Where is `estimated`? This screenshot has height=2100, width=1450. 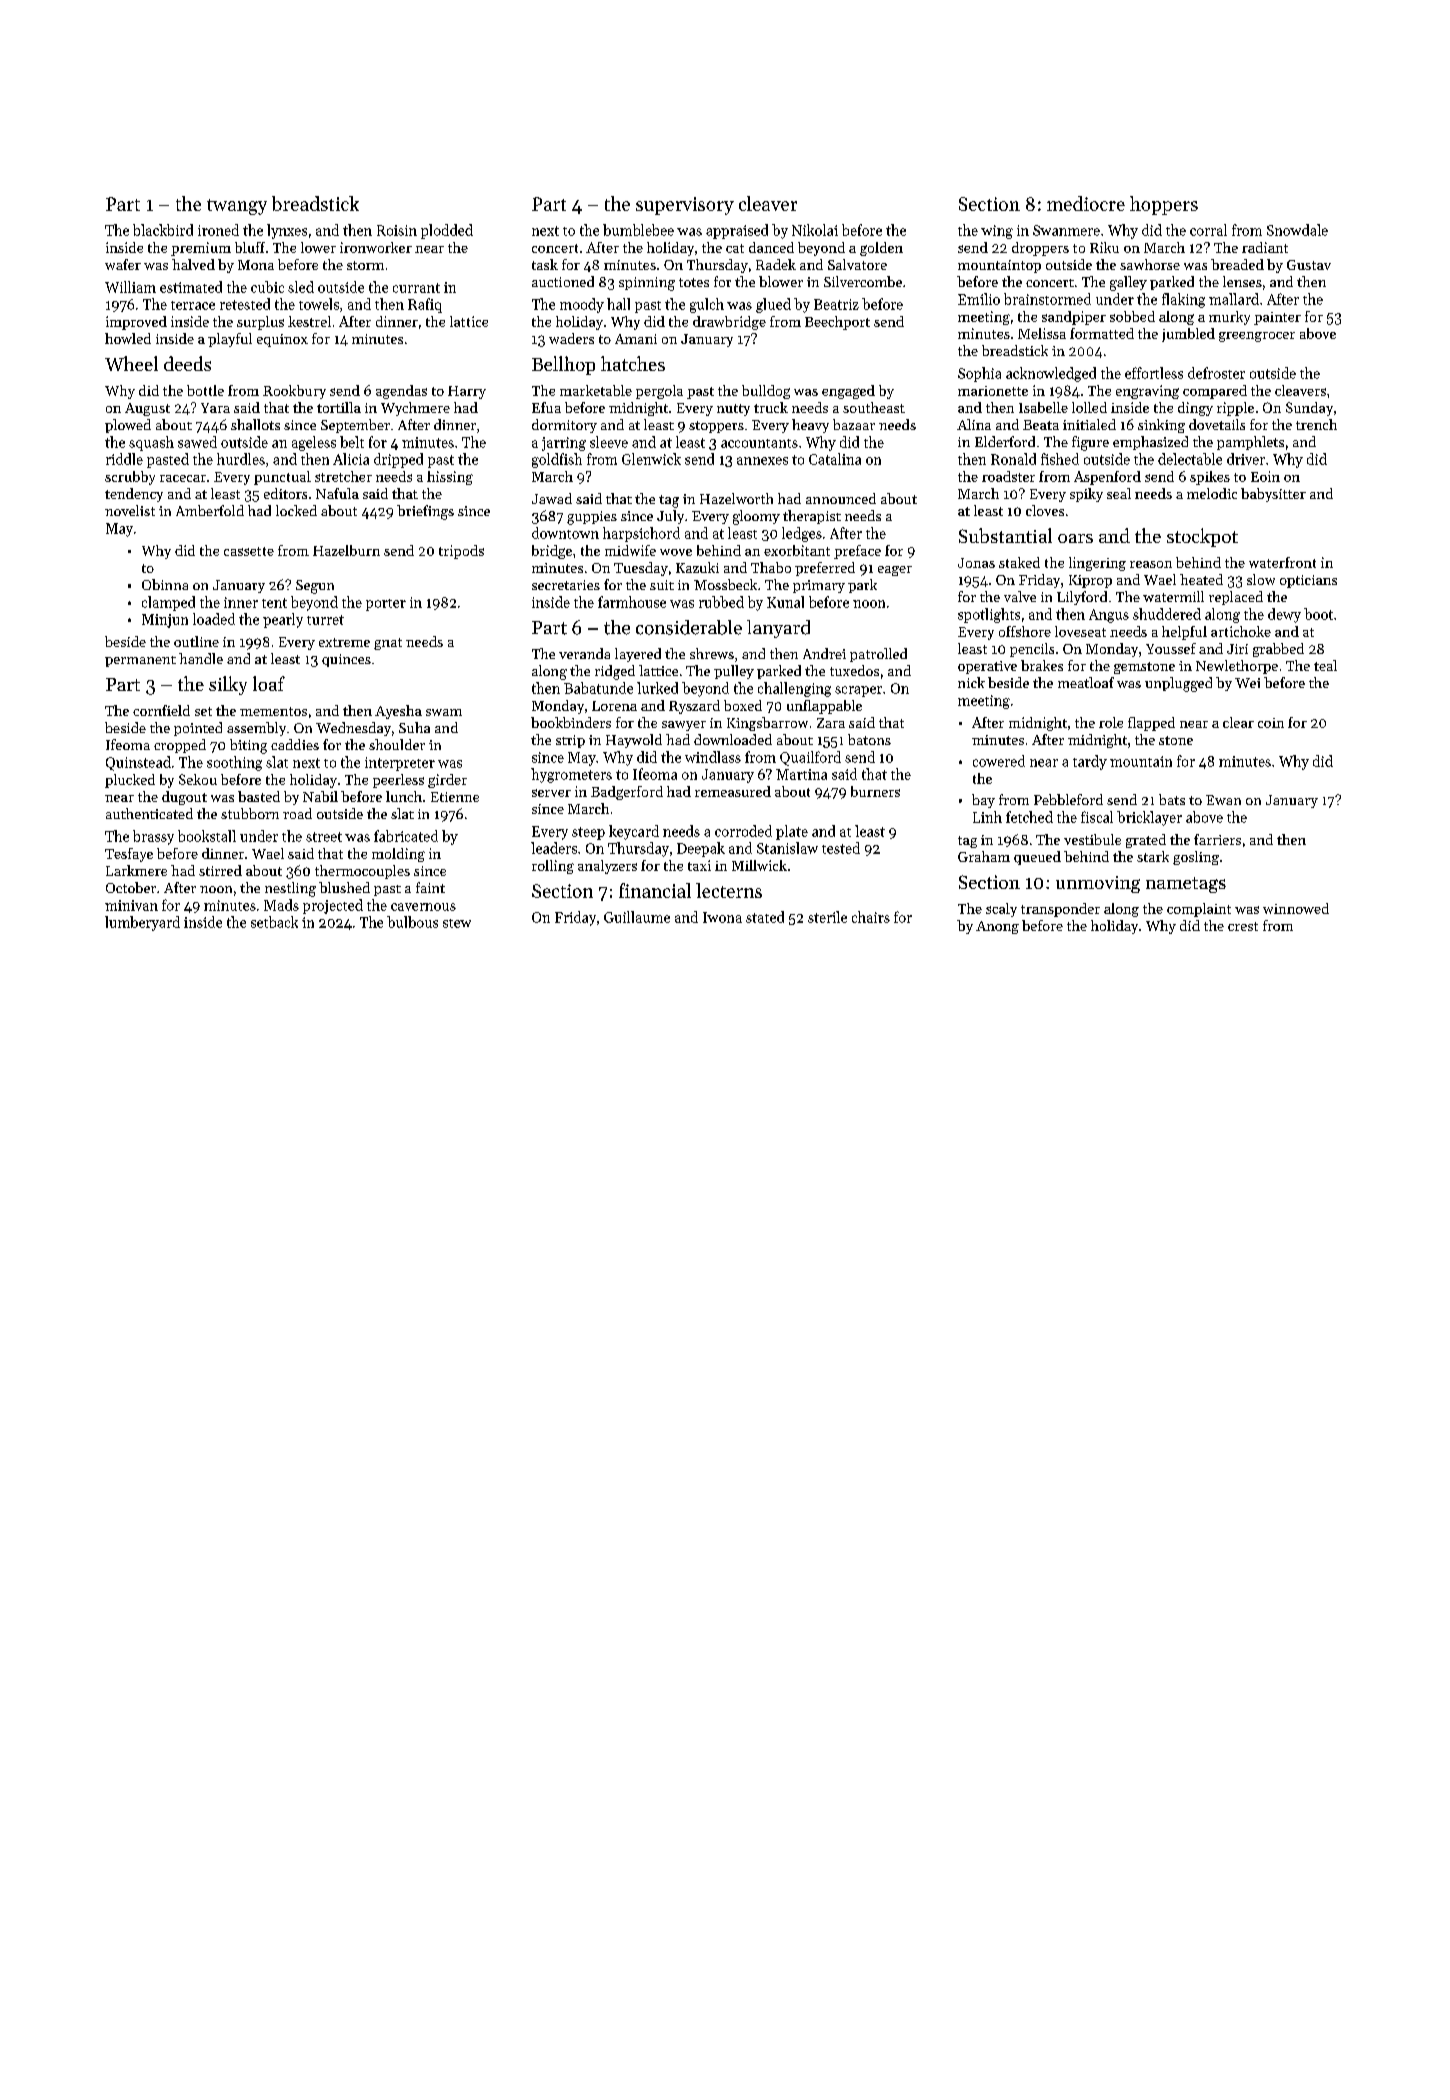 estimated is located at coordinates (191, 287).
